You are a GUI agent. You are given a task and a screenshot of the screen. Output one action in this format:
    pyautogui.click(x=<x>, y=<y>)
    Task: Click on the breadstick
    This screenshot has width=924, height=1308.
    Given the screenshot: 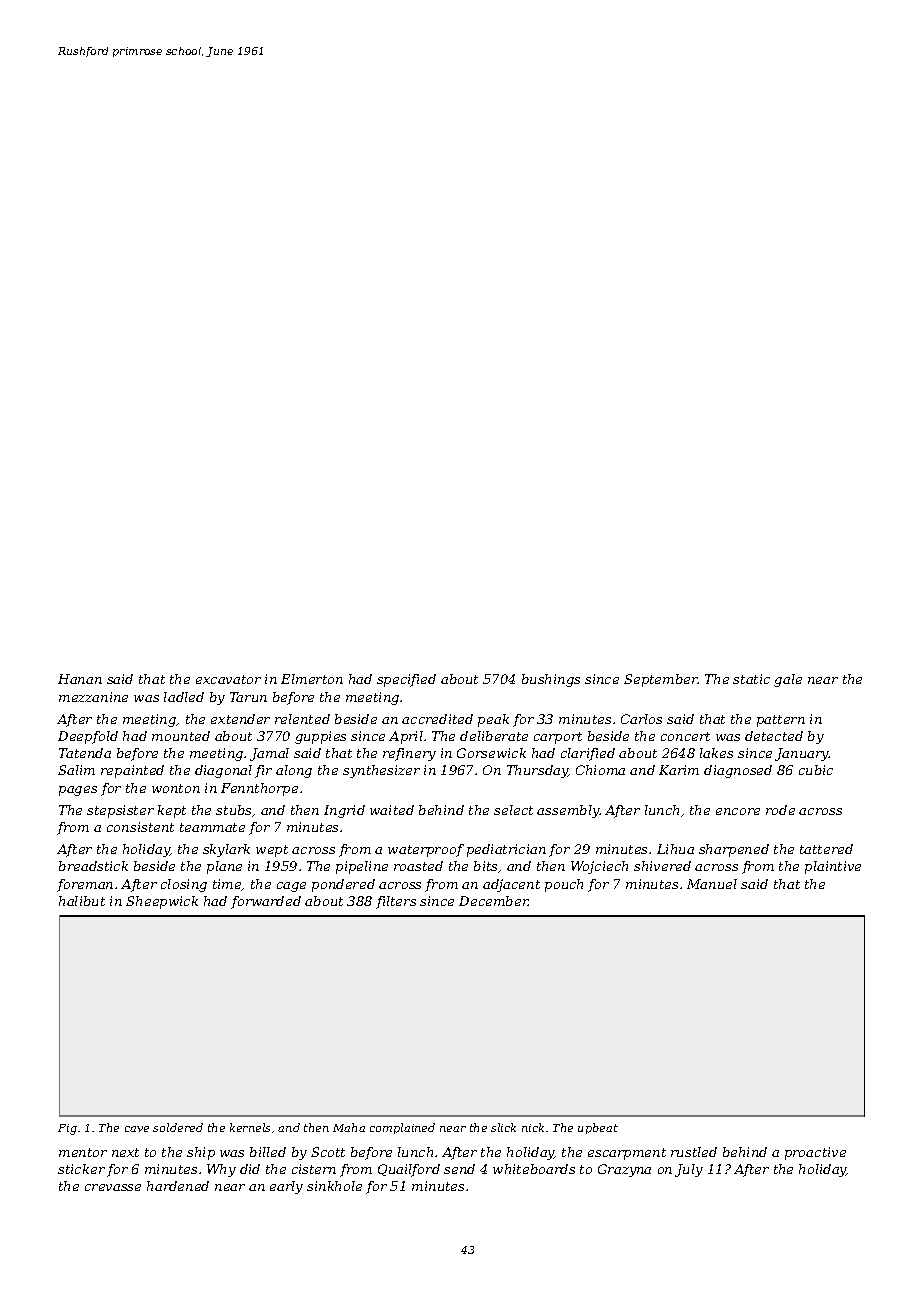 What is the action you would take?
    pyautogui.click(x=93, y=866)
